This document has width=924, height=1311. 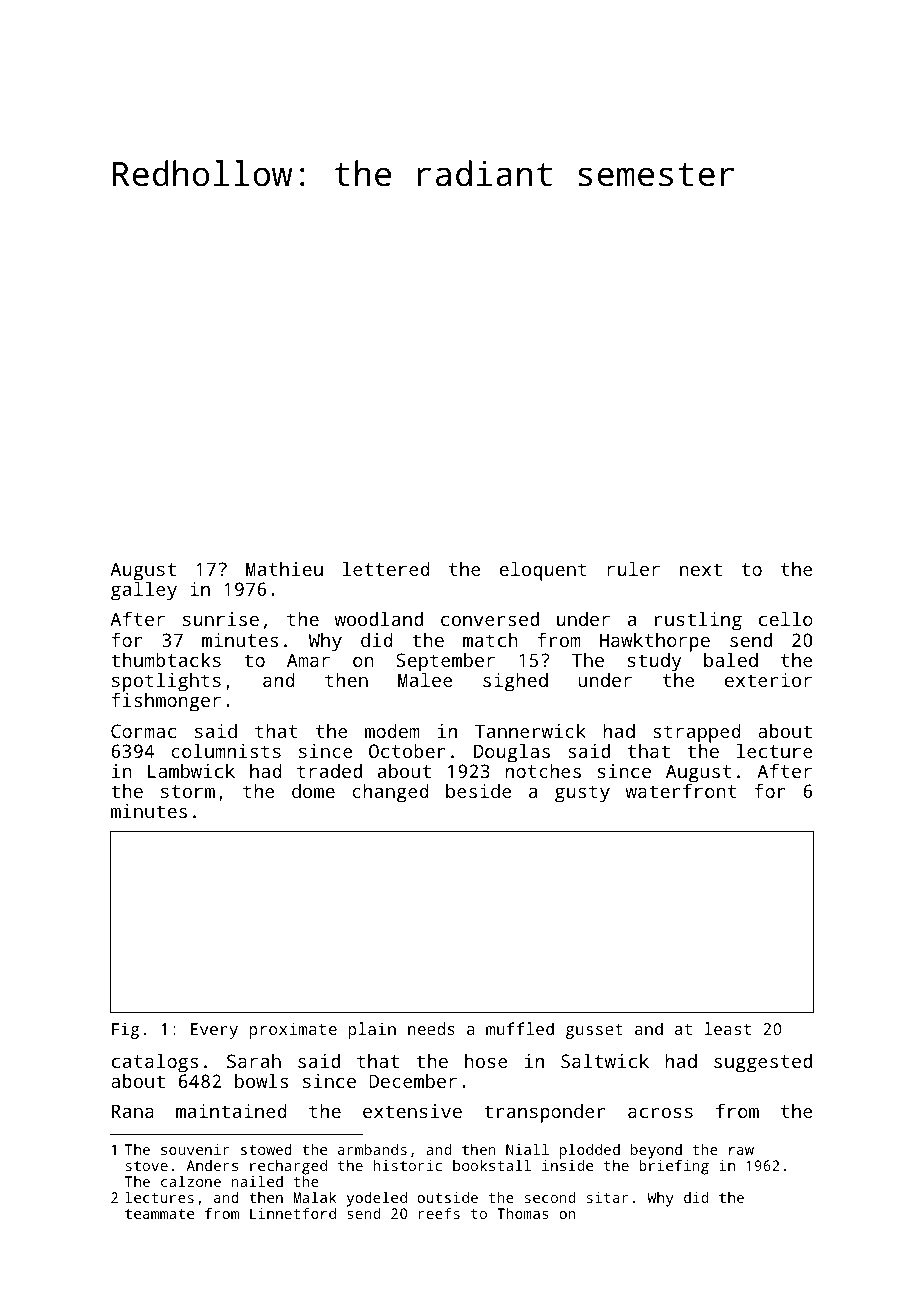 I want to click on muffled, so click(x=520, y=1028).
